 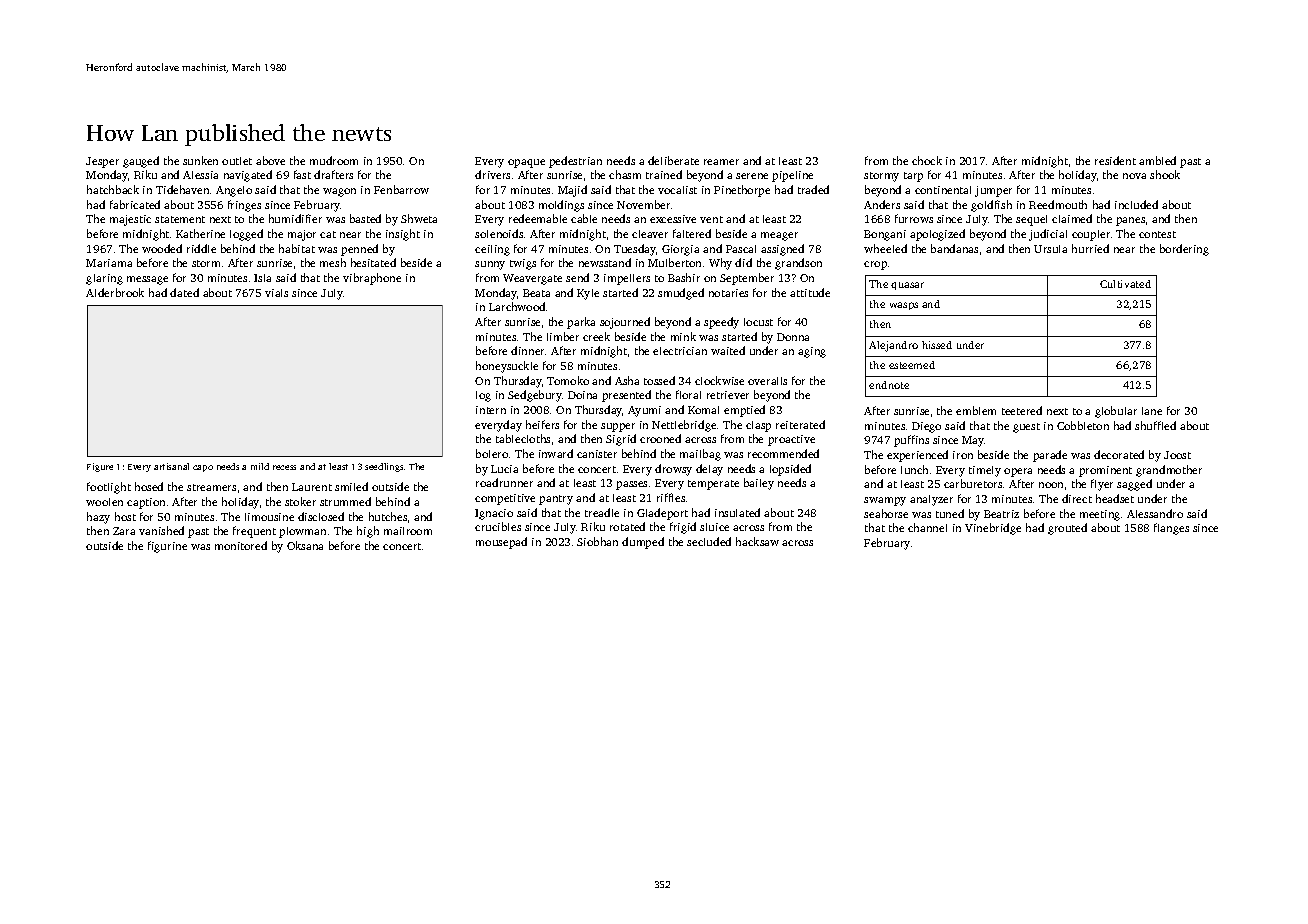 I want to click on mudroom, so click(x=334, y=160).
